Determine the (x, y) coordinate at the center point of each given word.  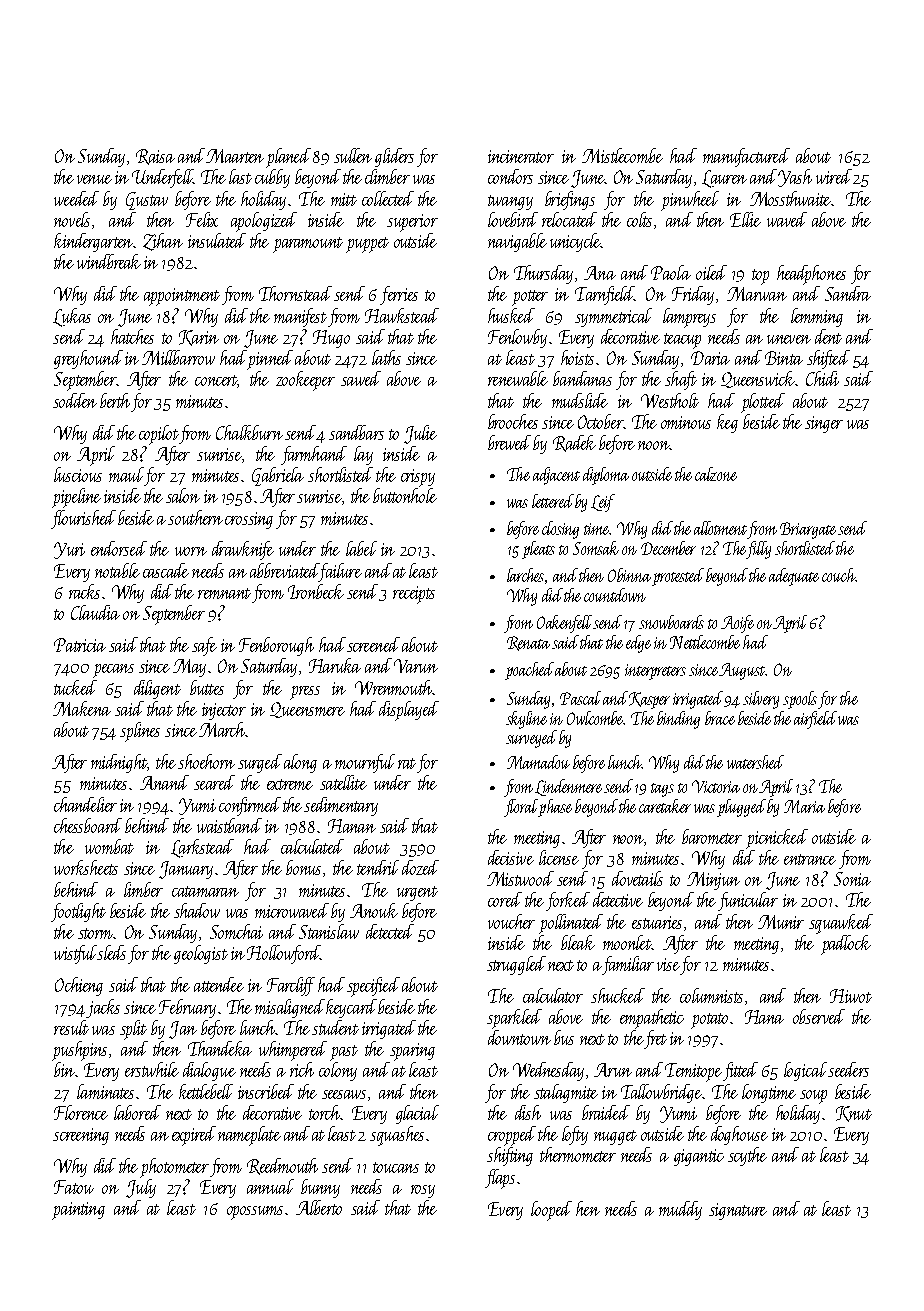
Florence (81, 1112)
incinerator (521, 156)
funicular (748, 901)
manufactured (746, 157)
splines (140, 732)
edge (638, 644)
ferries (399, 295)
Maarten (235, 156)
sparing (412, 1052)
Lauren (724, 179)
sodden (75, 400)
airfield (815, 720)
